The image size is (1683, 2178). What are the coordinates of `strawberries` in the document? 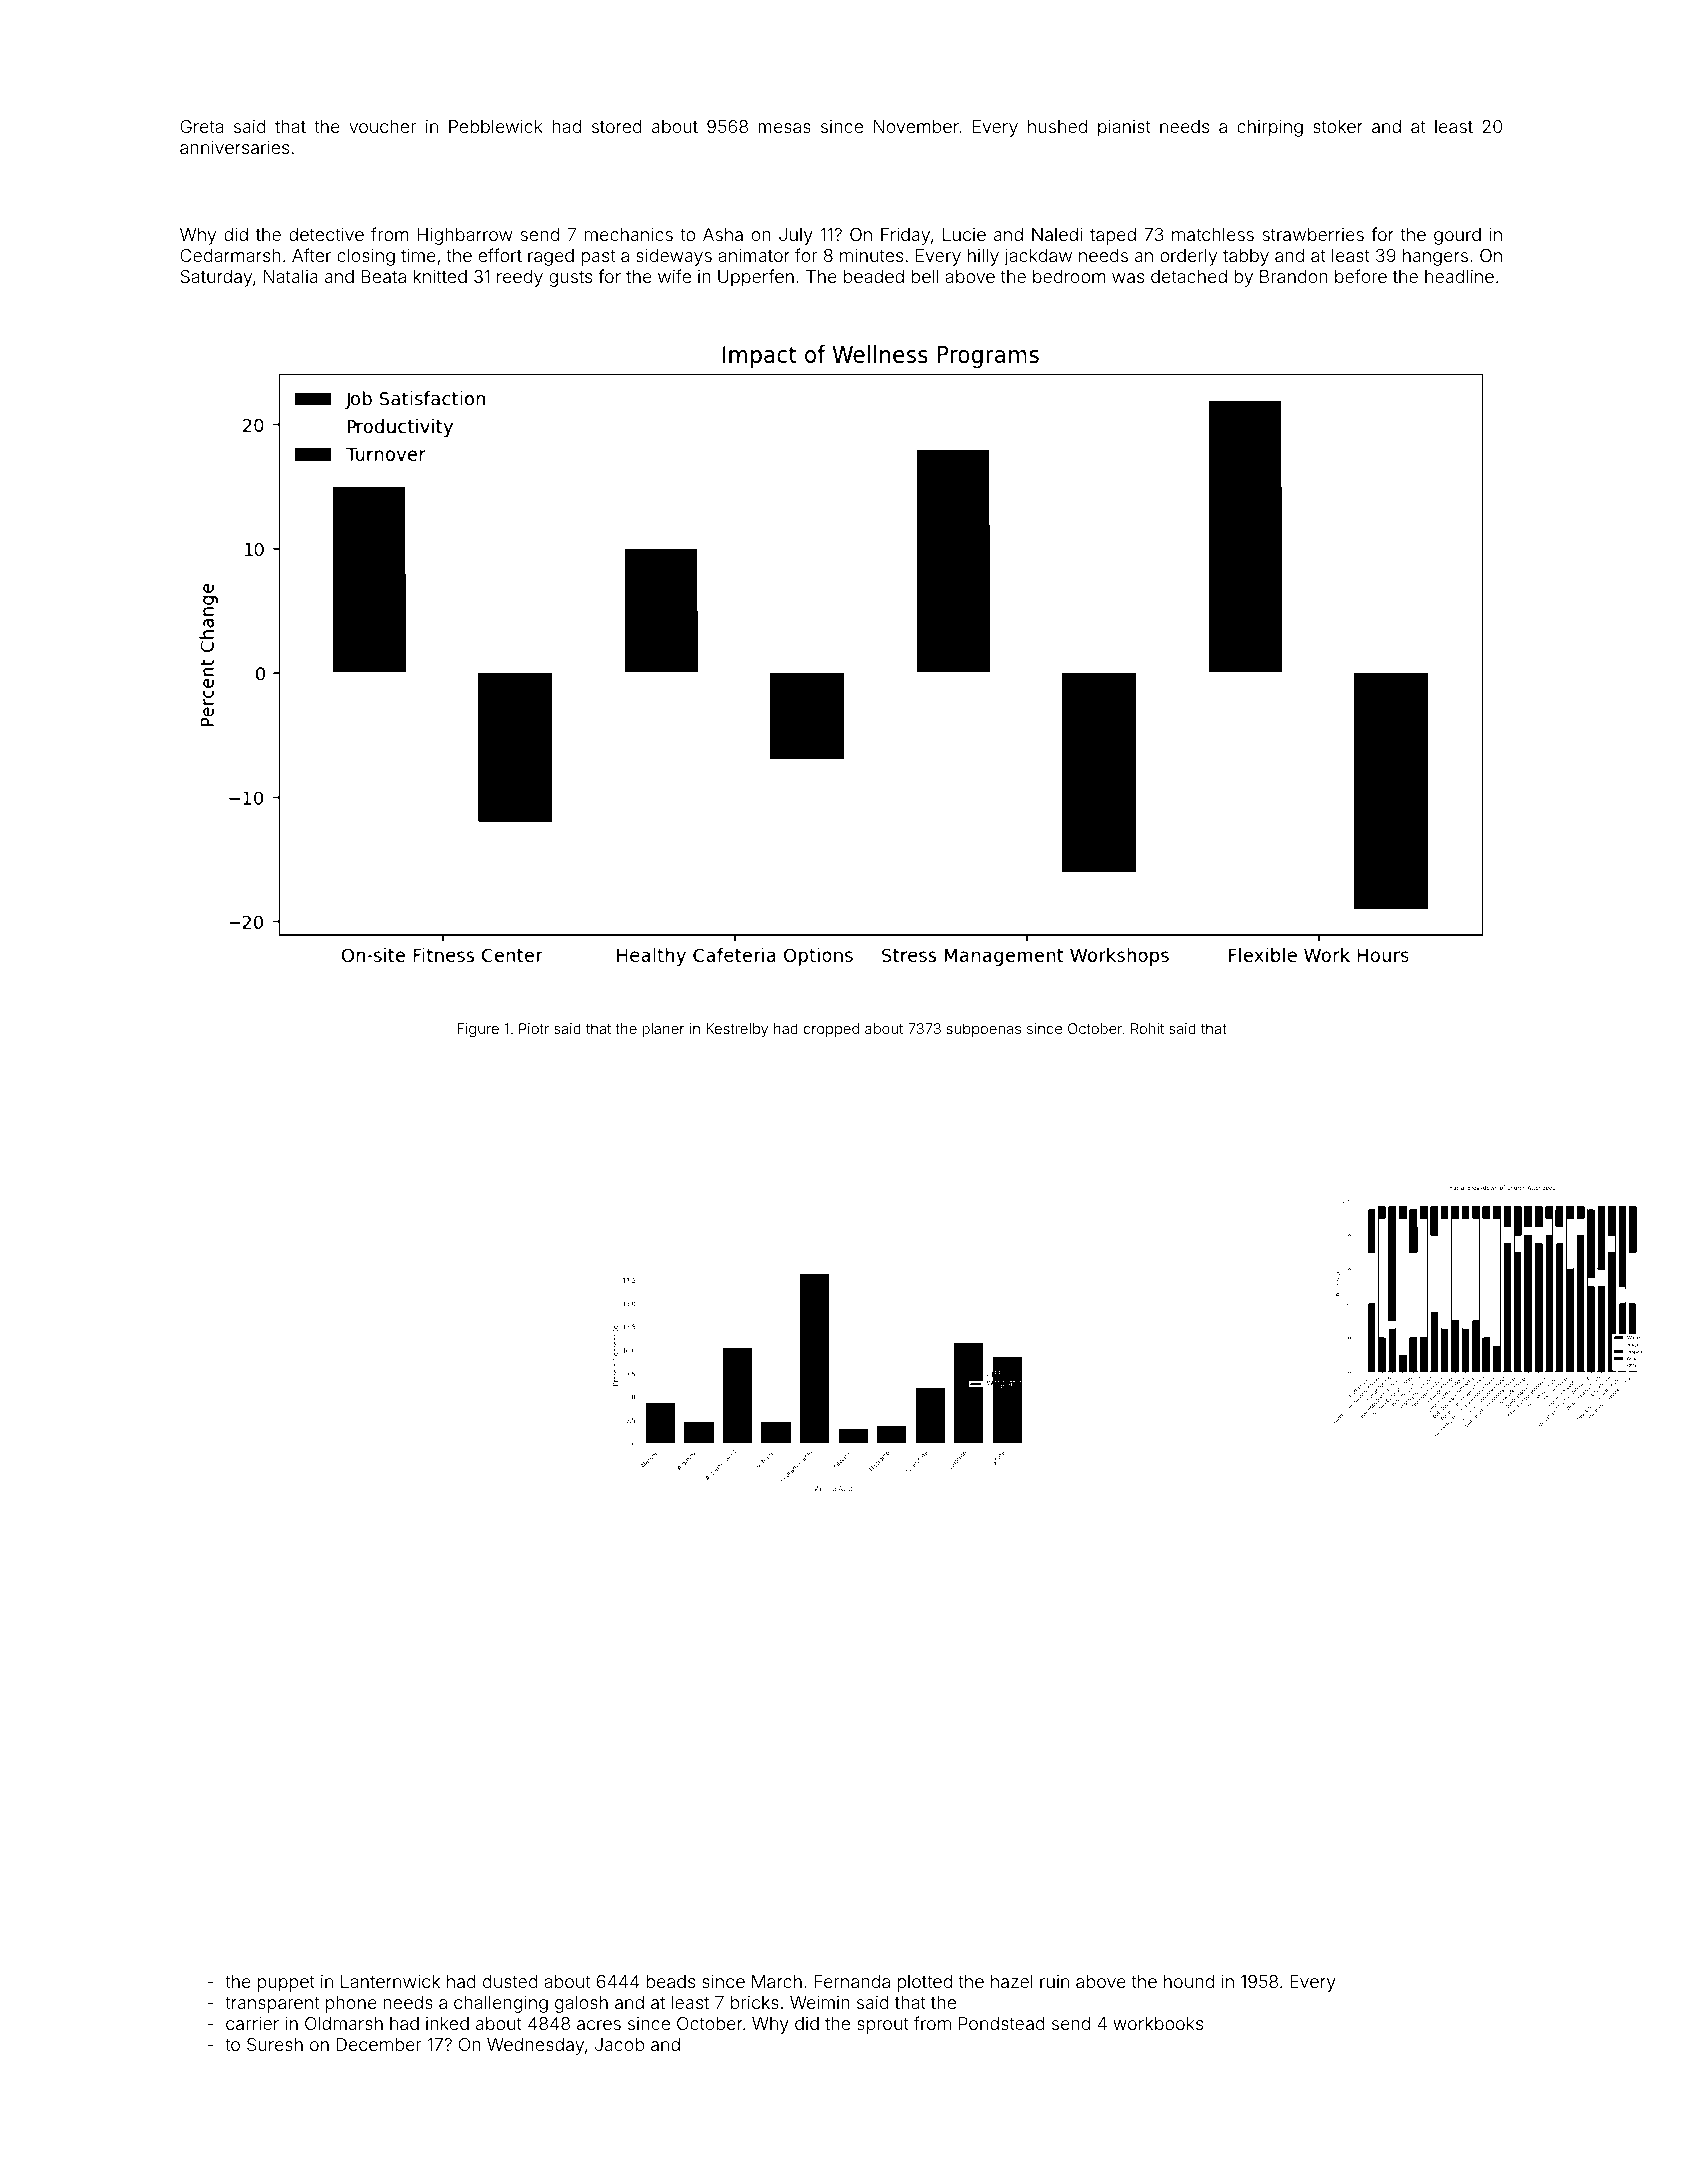 It's located at (1313, 234).
